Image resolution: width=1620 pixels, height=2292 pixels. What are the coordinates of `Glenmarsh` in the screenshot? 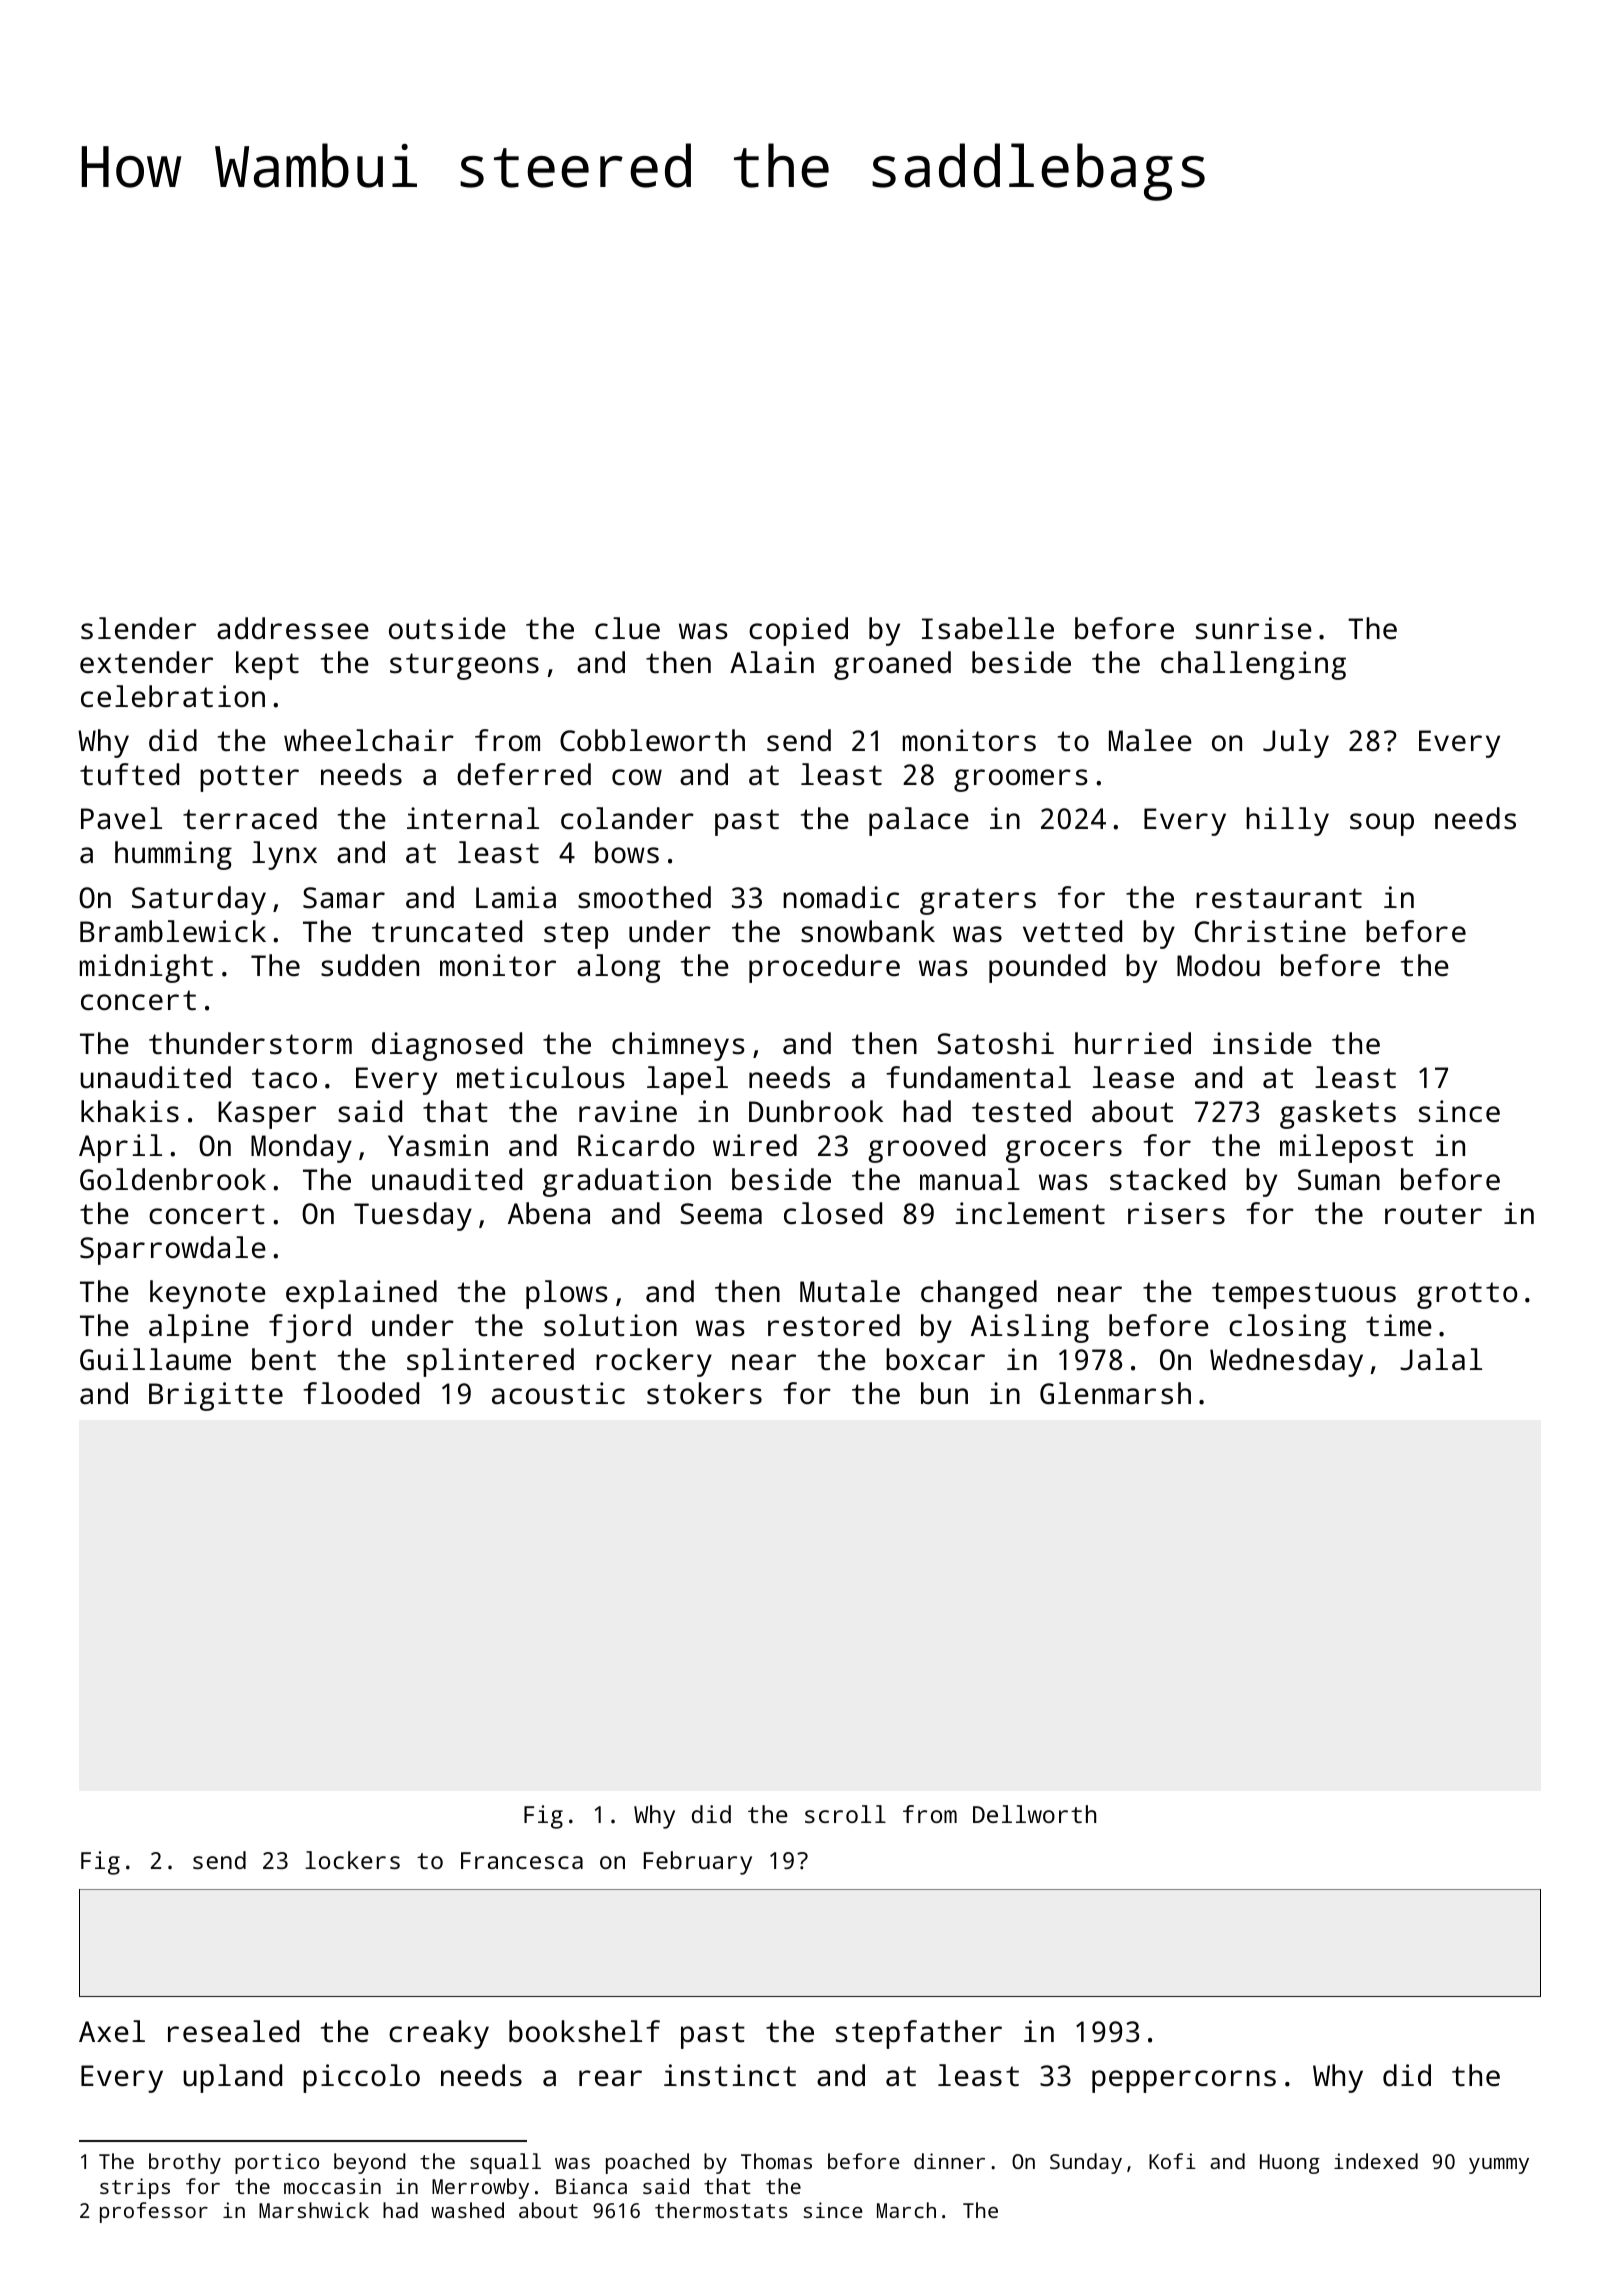 It's located at (1115, 1393).
